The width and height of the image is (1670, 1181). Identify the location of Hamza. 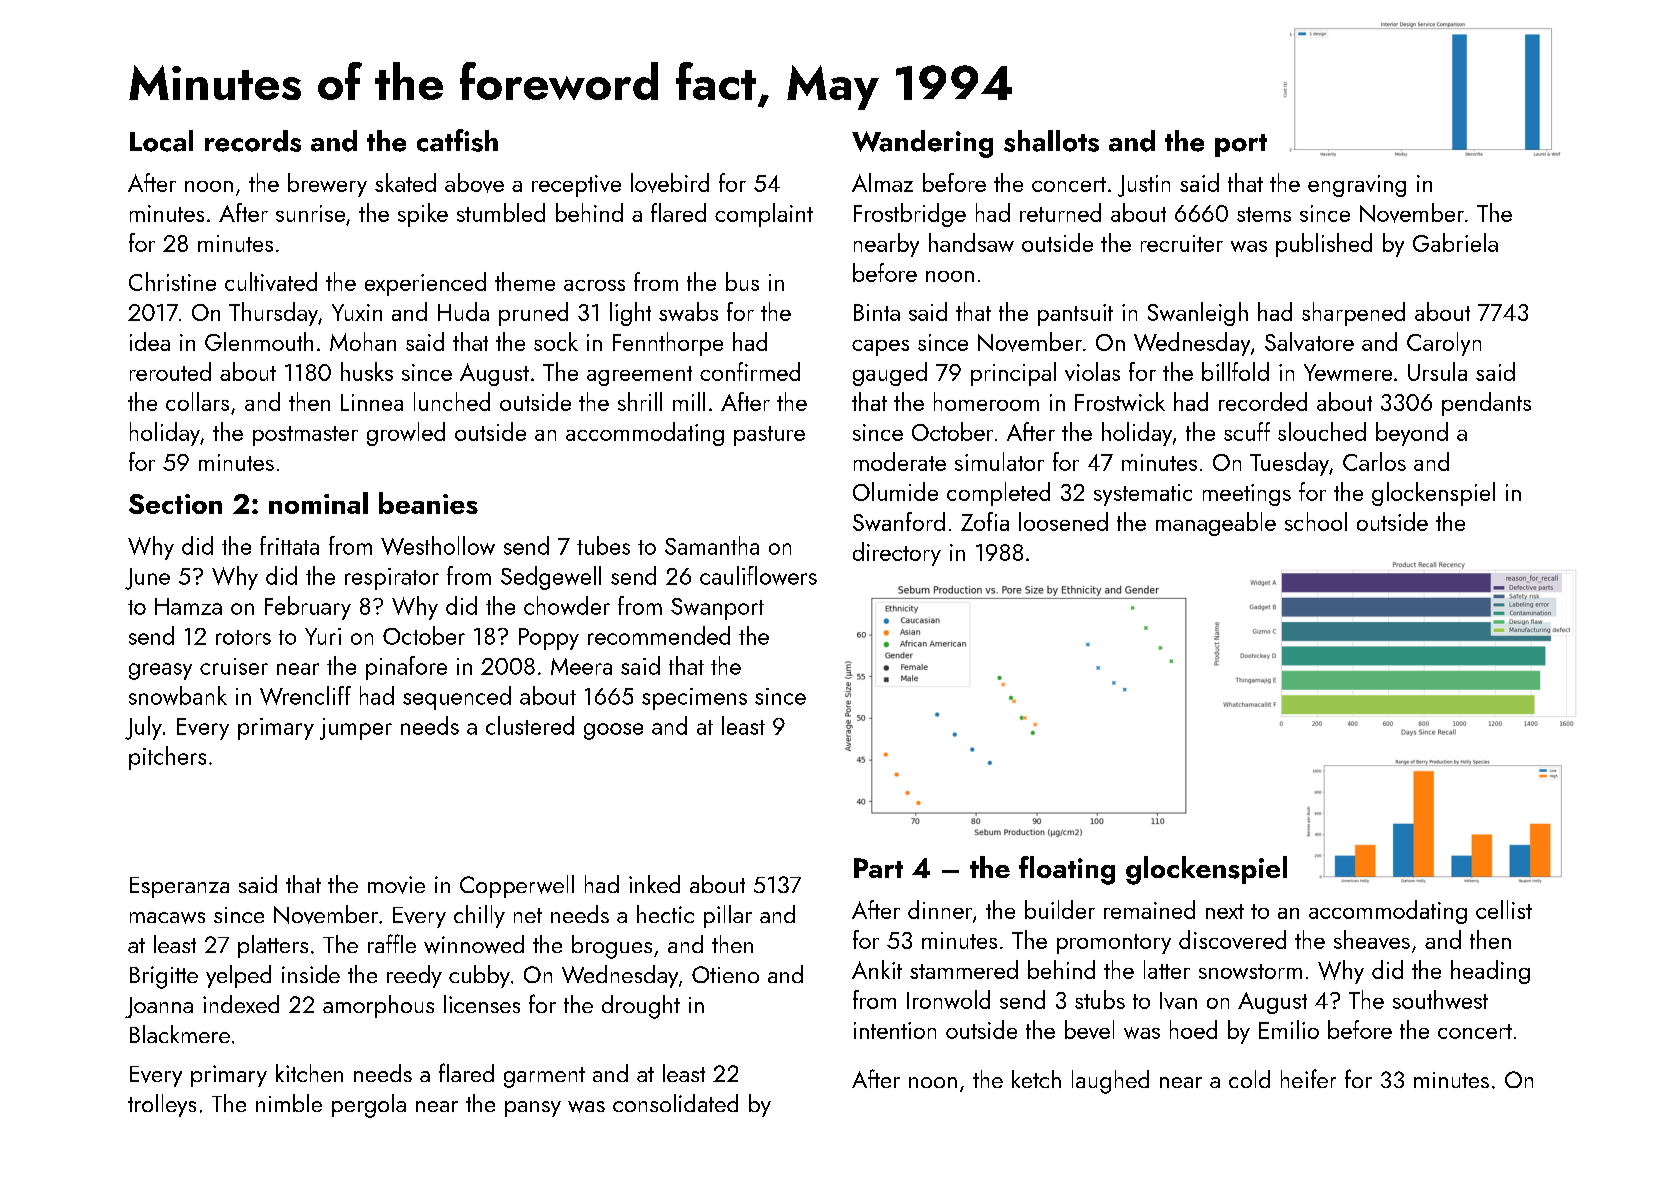
(188, 606).
